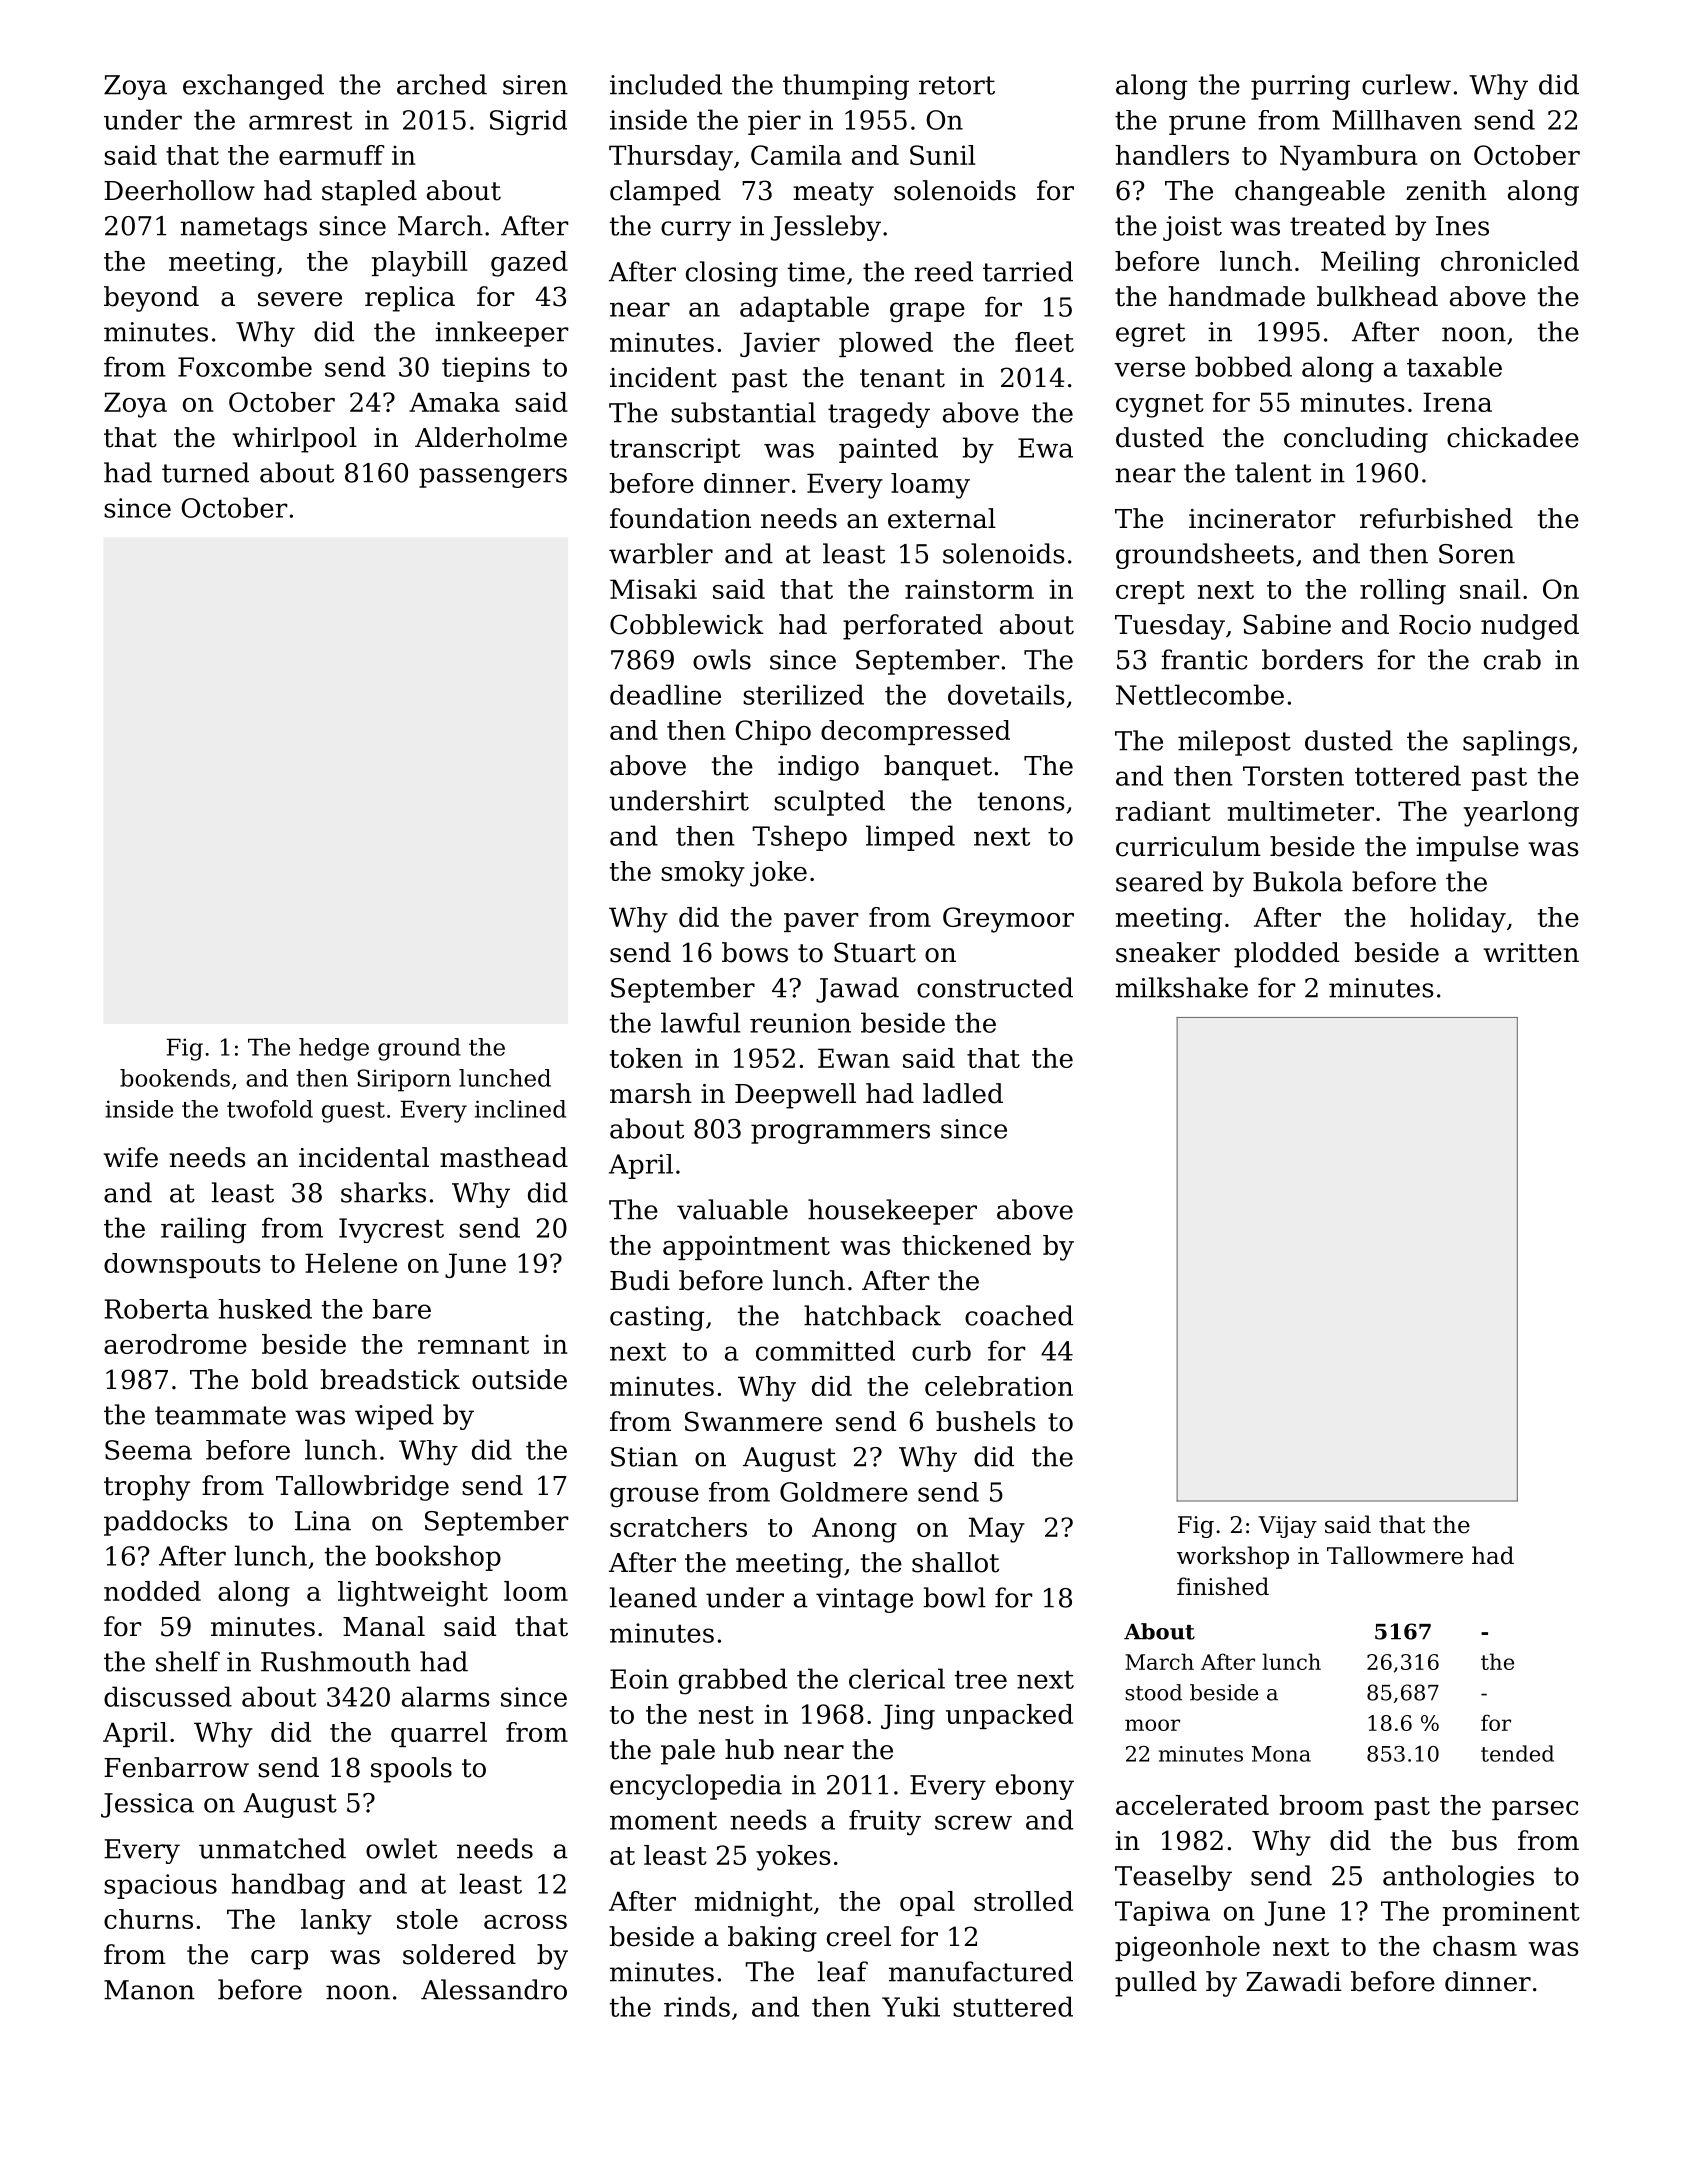 The image size is (1683, 2178). What do you see at coordinates (1150, 592) in the page?
I see `crept` at bounding box center [1150, 592].
